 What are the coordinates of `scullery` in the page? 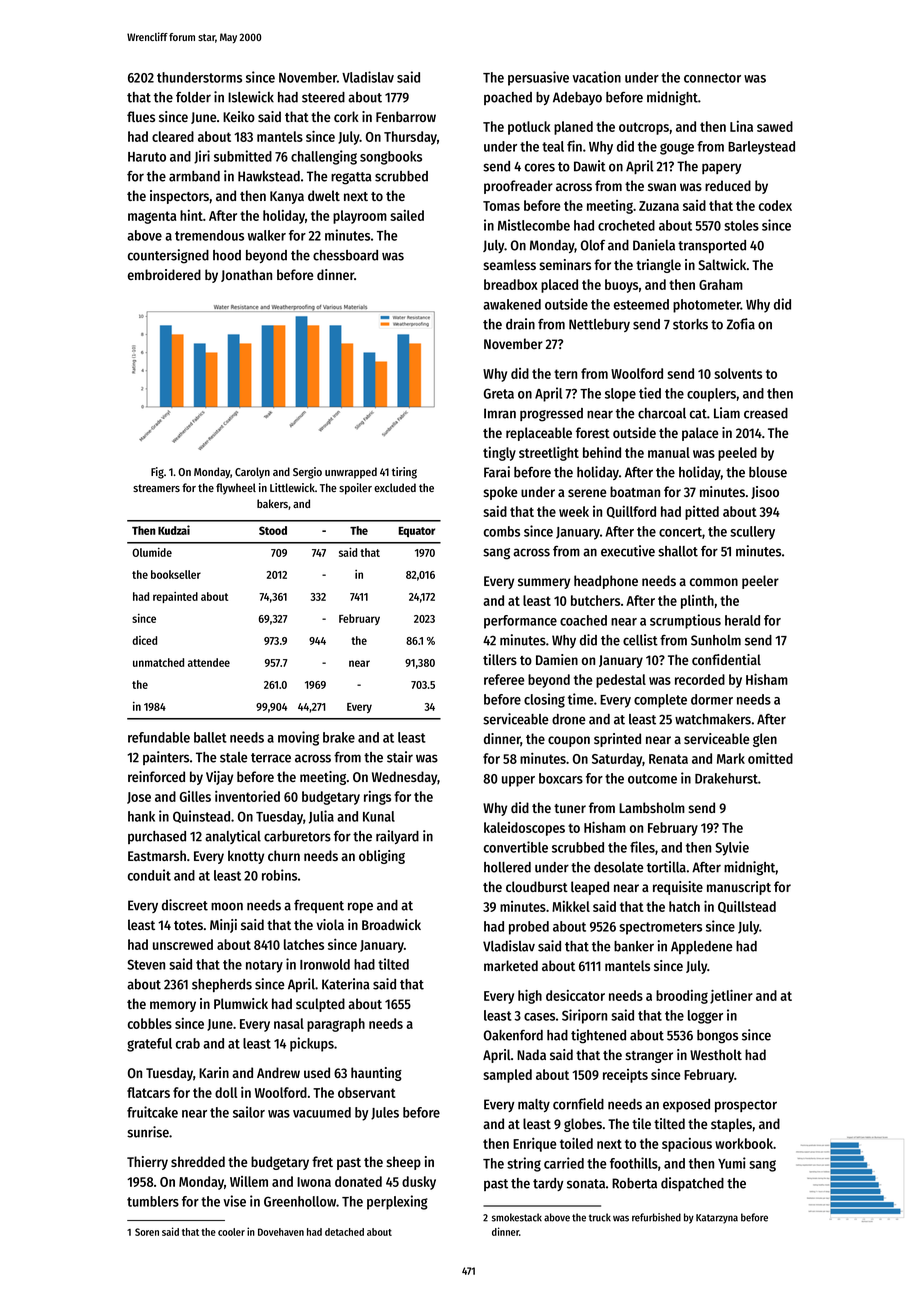 It's located at (752, 533).
